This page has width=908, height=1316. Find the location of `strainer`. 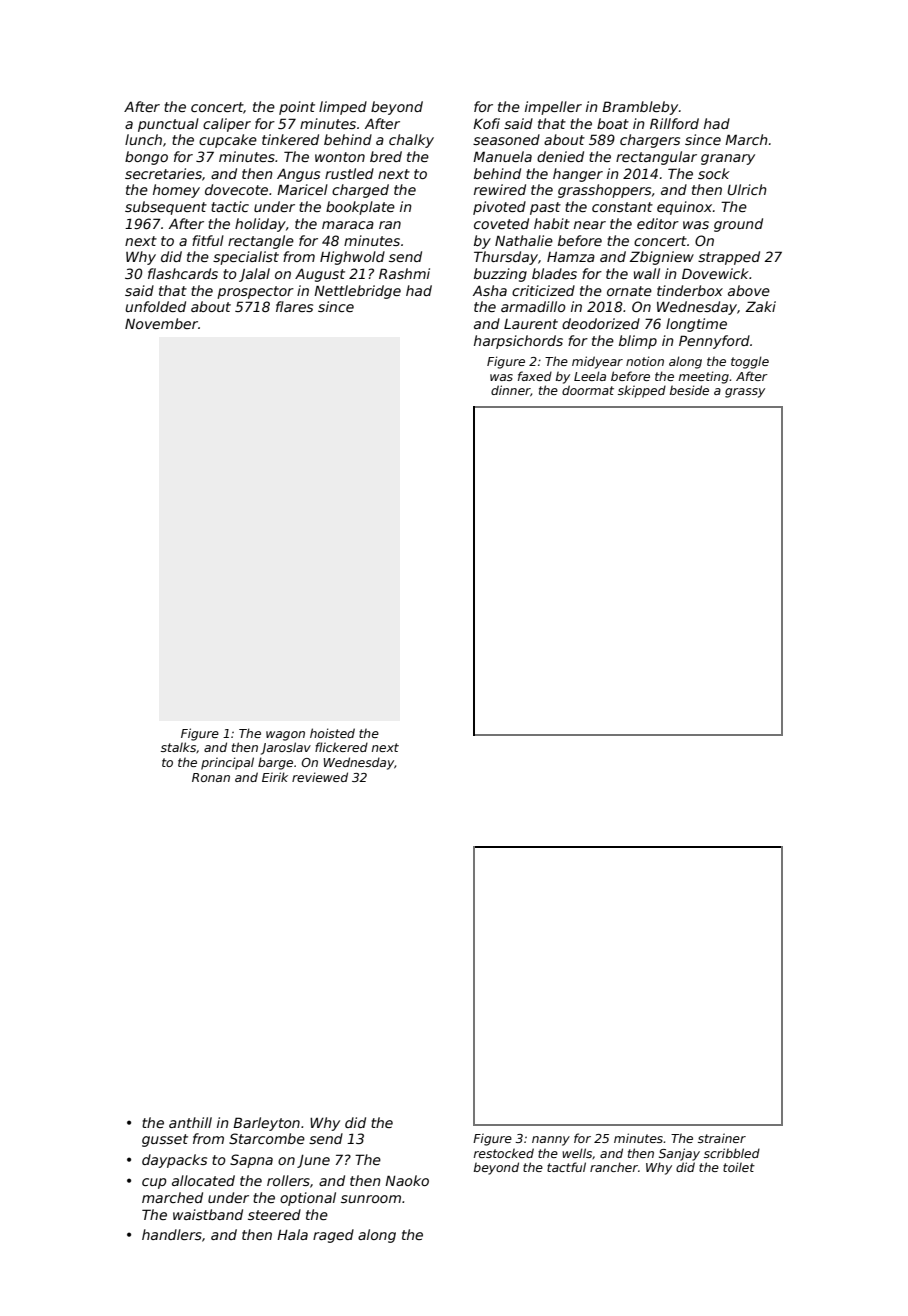

strainer is located at coordinates (722, 1138).
